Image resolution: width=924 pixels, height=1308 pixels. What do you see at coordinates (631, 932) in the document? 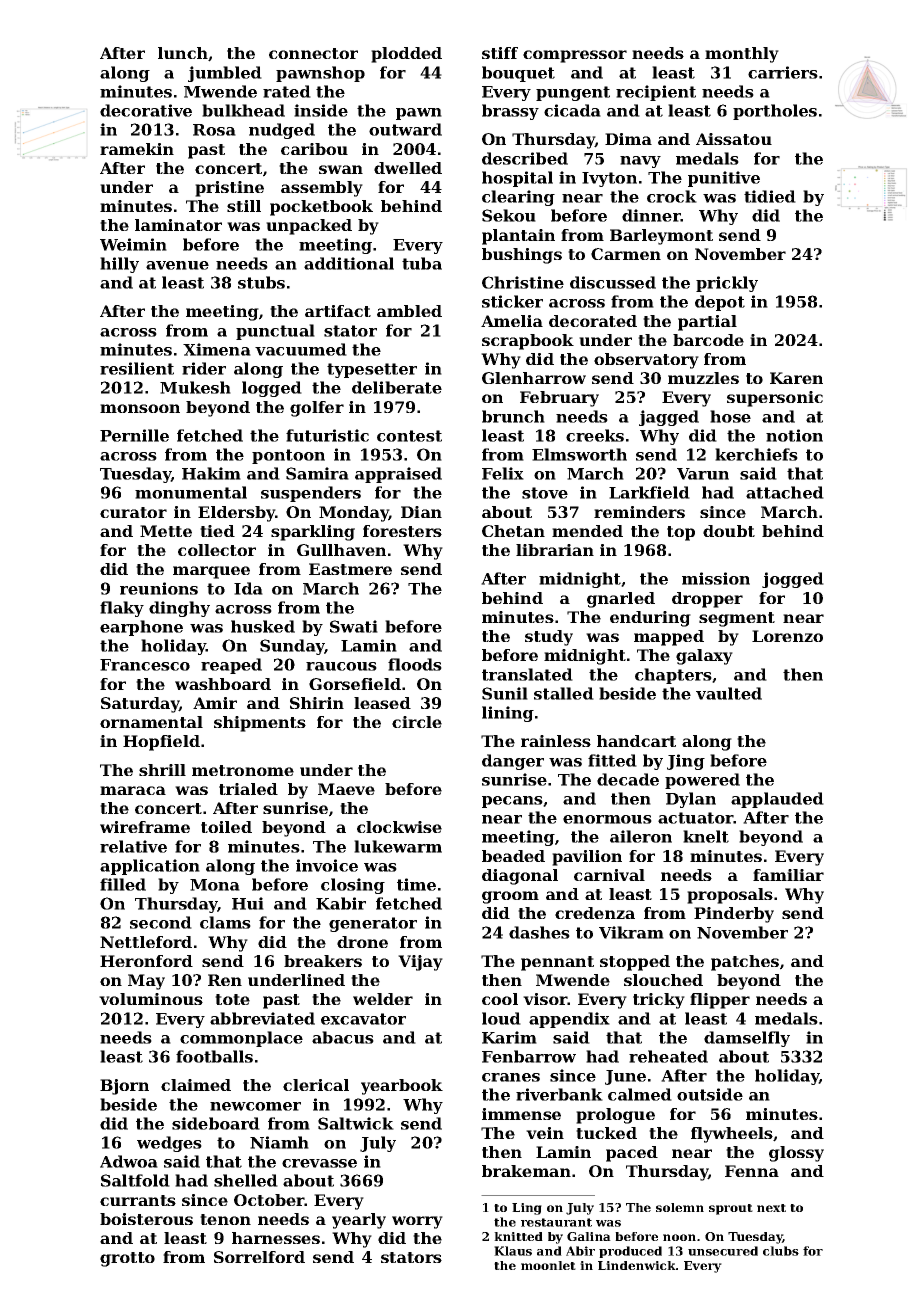
I see `Vikram` at bounding box center [631, 932].
